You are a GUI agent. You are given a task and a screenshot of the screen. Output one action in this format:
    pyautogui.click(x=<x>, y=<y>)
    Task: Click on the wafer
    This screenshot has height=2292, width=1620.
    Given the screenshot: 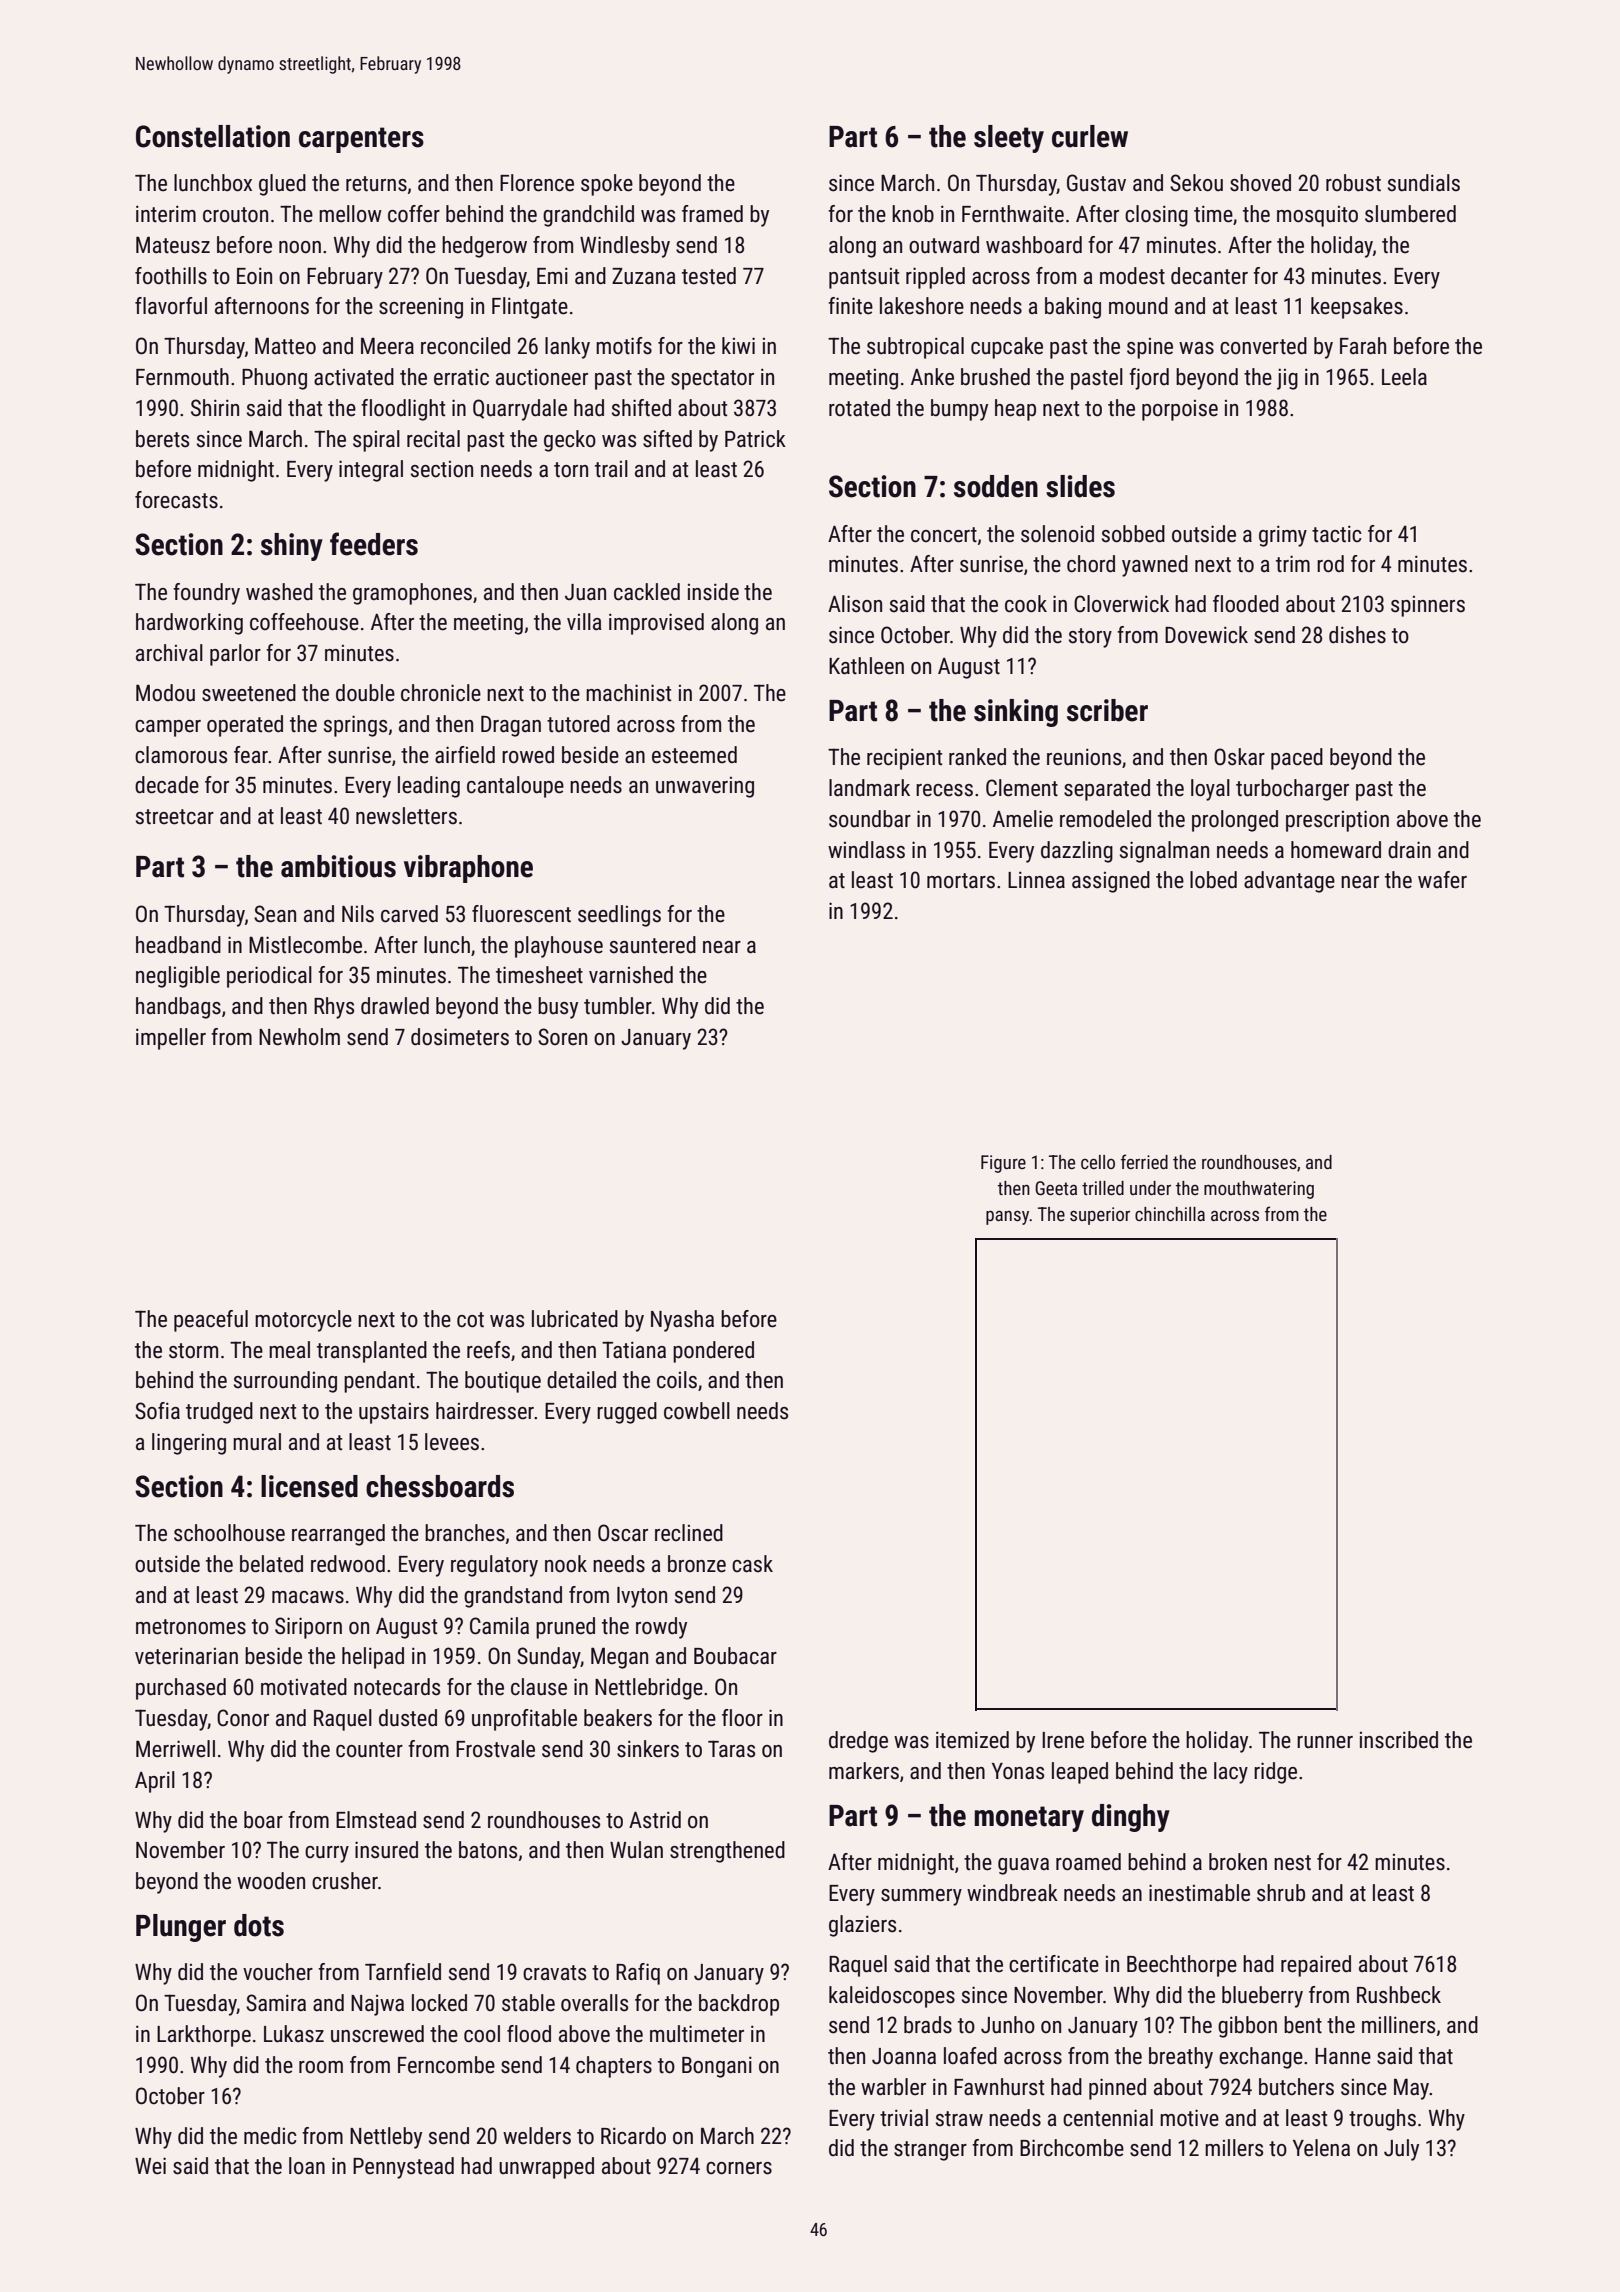 What is the action you would take?
    pyautogui.click(x=1442, y=880)
